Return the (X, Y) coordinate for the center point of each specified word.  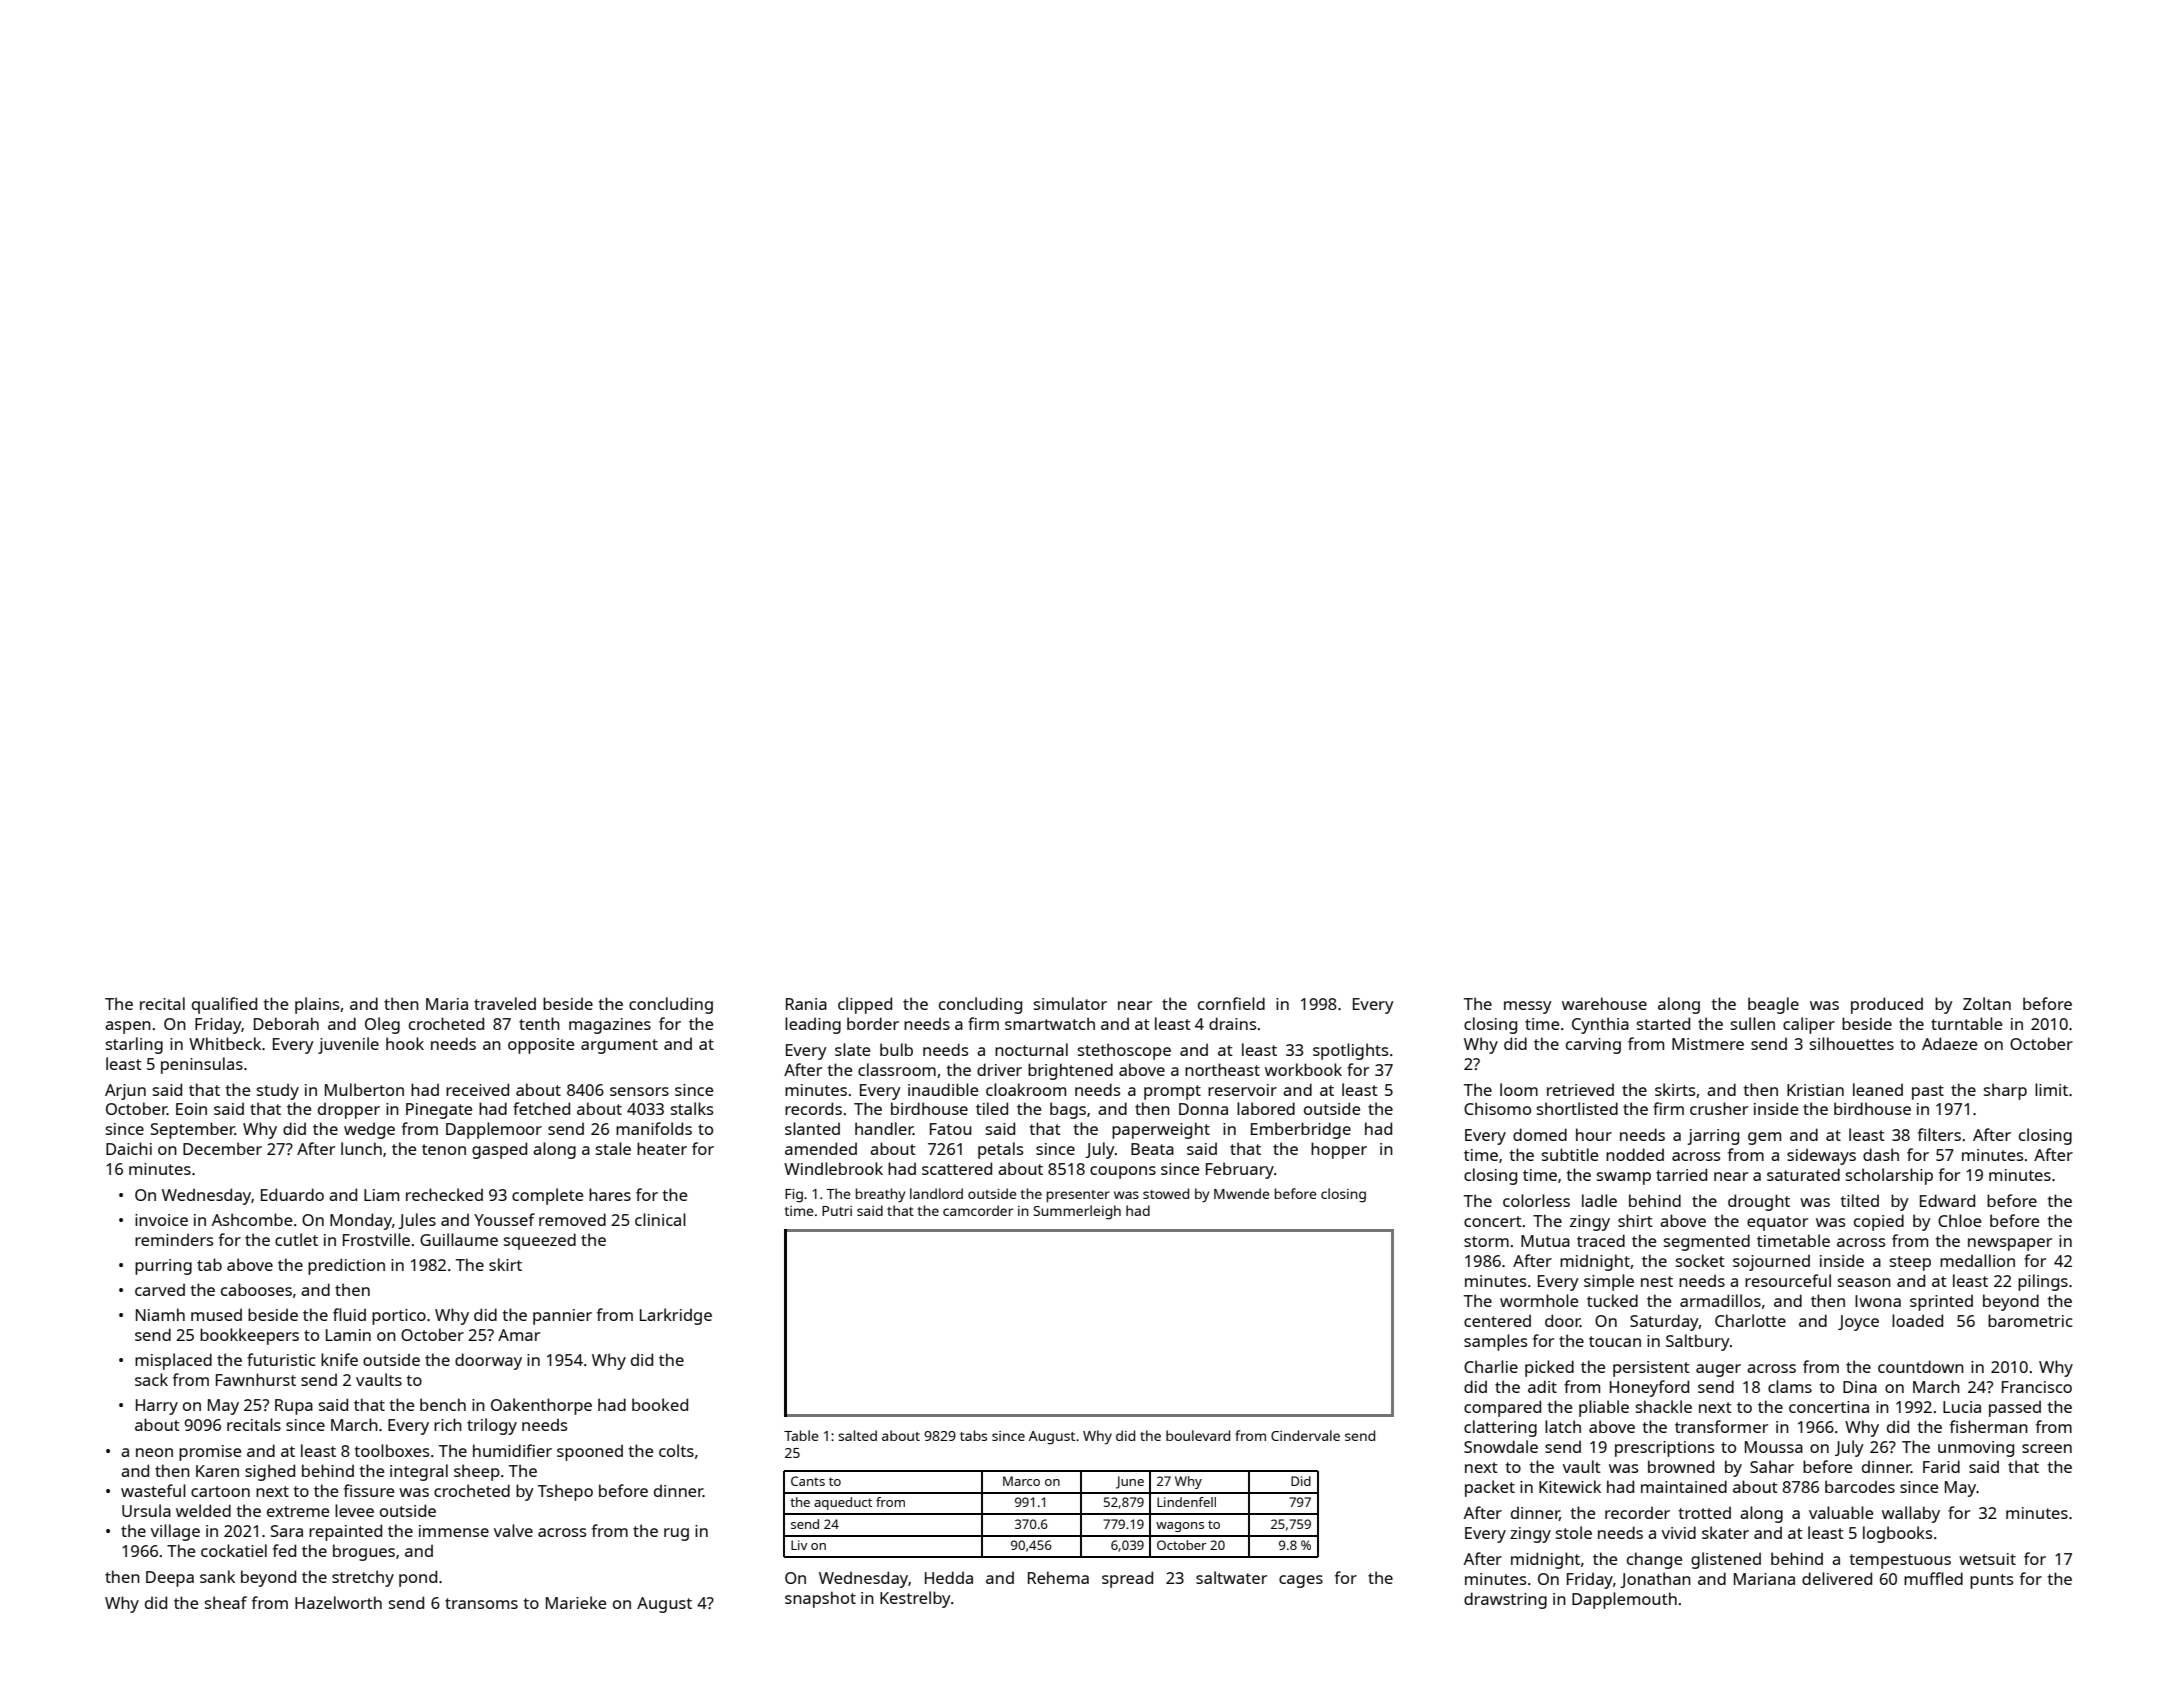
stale (613, 1148)
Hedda (949, 1577)
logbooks (1897, 1534)
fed (284, 1550)
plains (317, 1005)
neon (154, 1452)
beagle (1773, 1005)
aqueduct (843, 1503)
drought (1759, 1202)
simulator (1070, 1003)
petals (1000, 1150)
